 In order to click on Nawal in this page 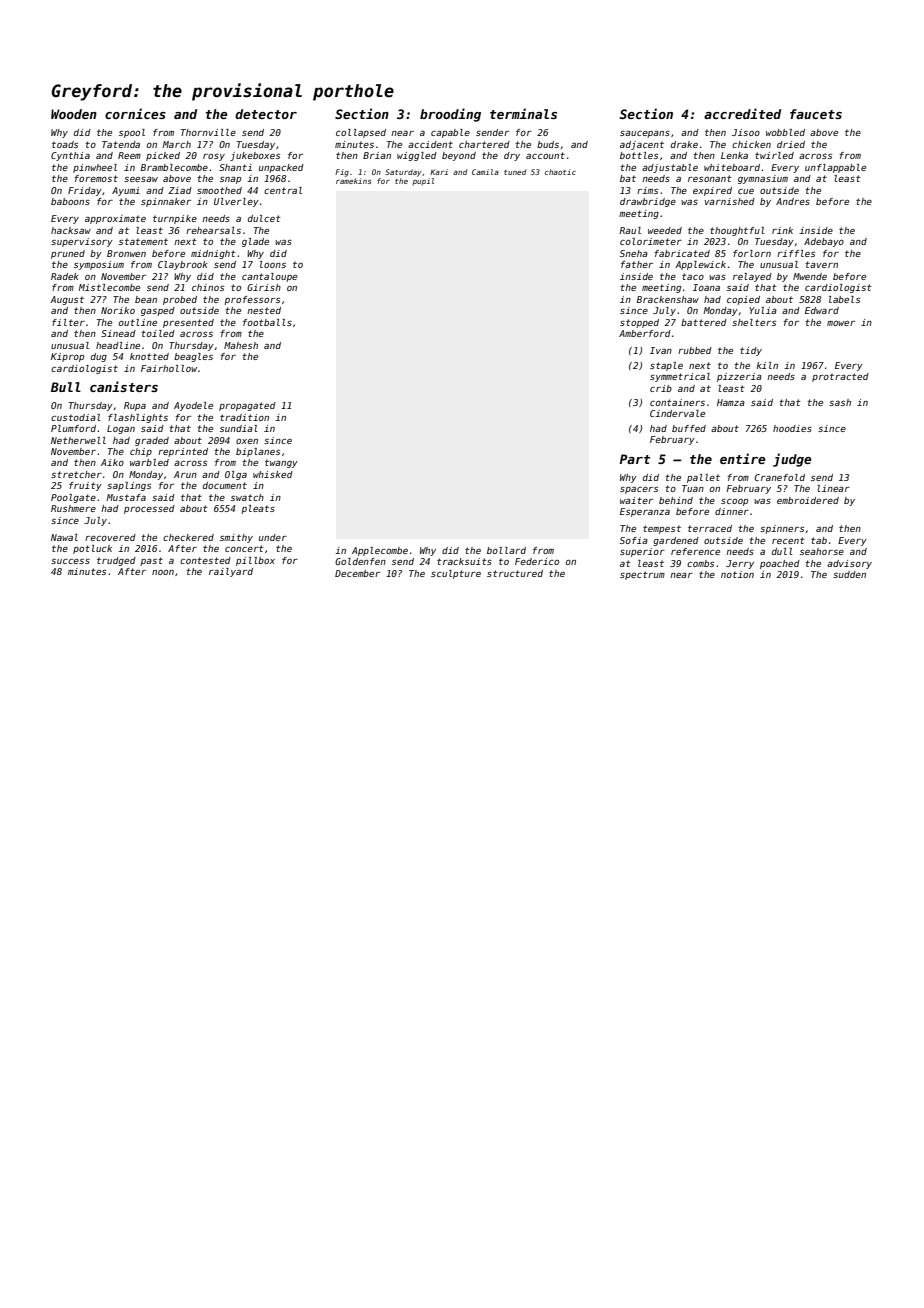, I will do `click(64, 537)`.
